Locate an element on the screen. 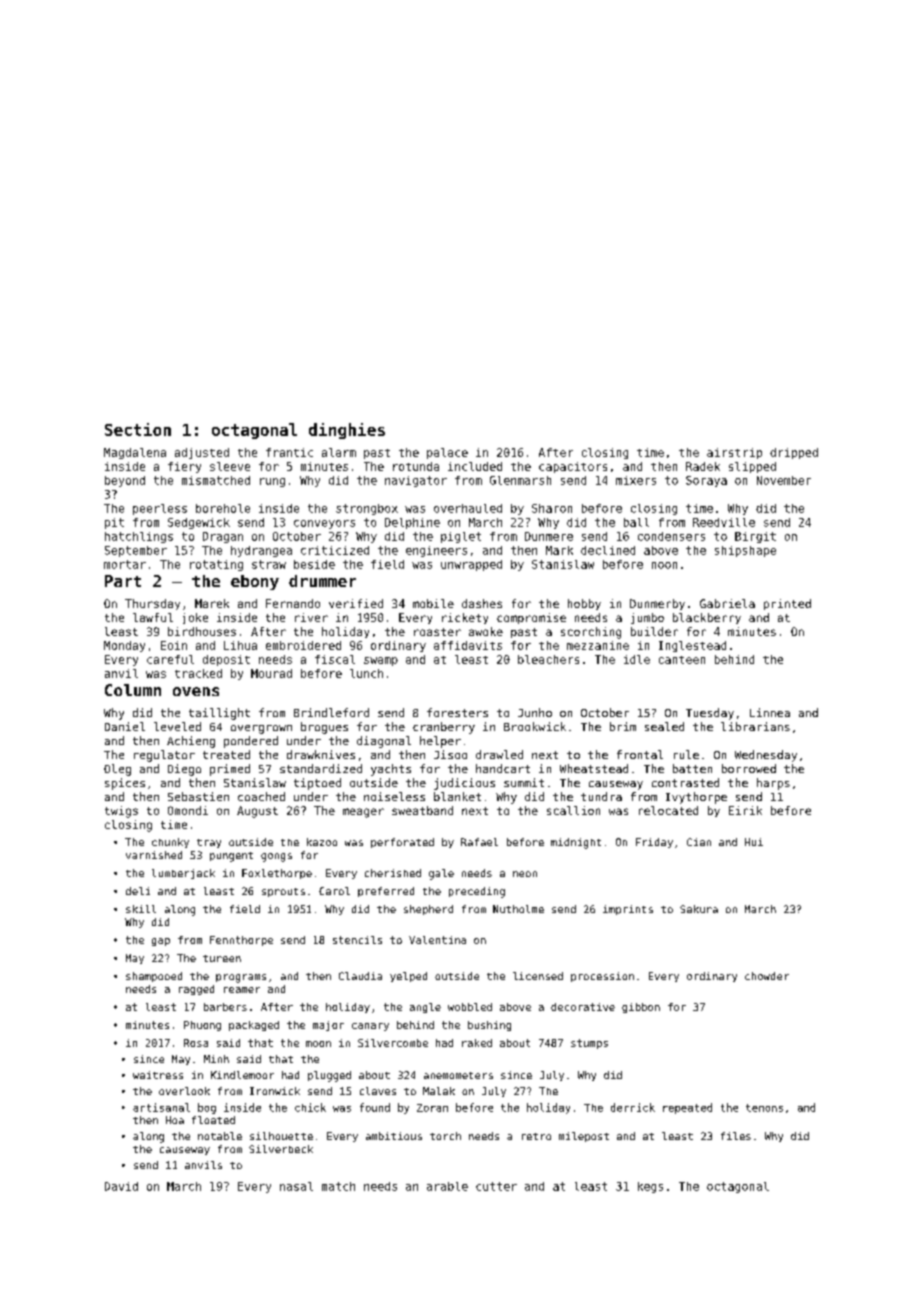 This screenshot has width=924, height=1308. dashes is located at coordinates (482, 603).
